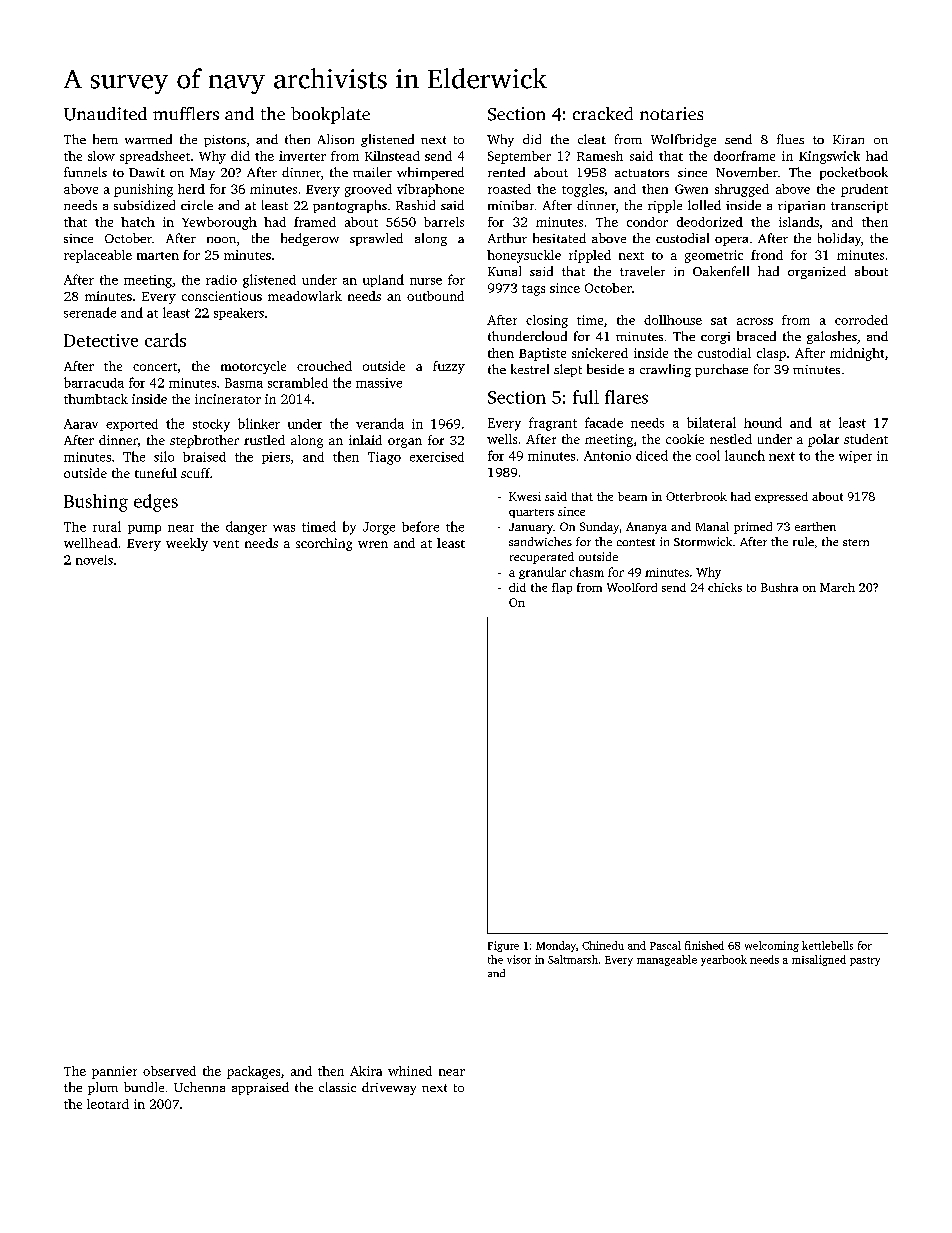  I want to click on Figure, so click(503, 946).
